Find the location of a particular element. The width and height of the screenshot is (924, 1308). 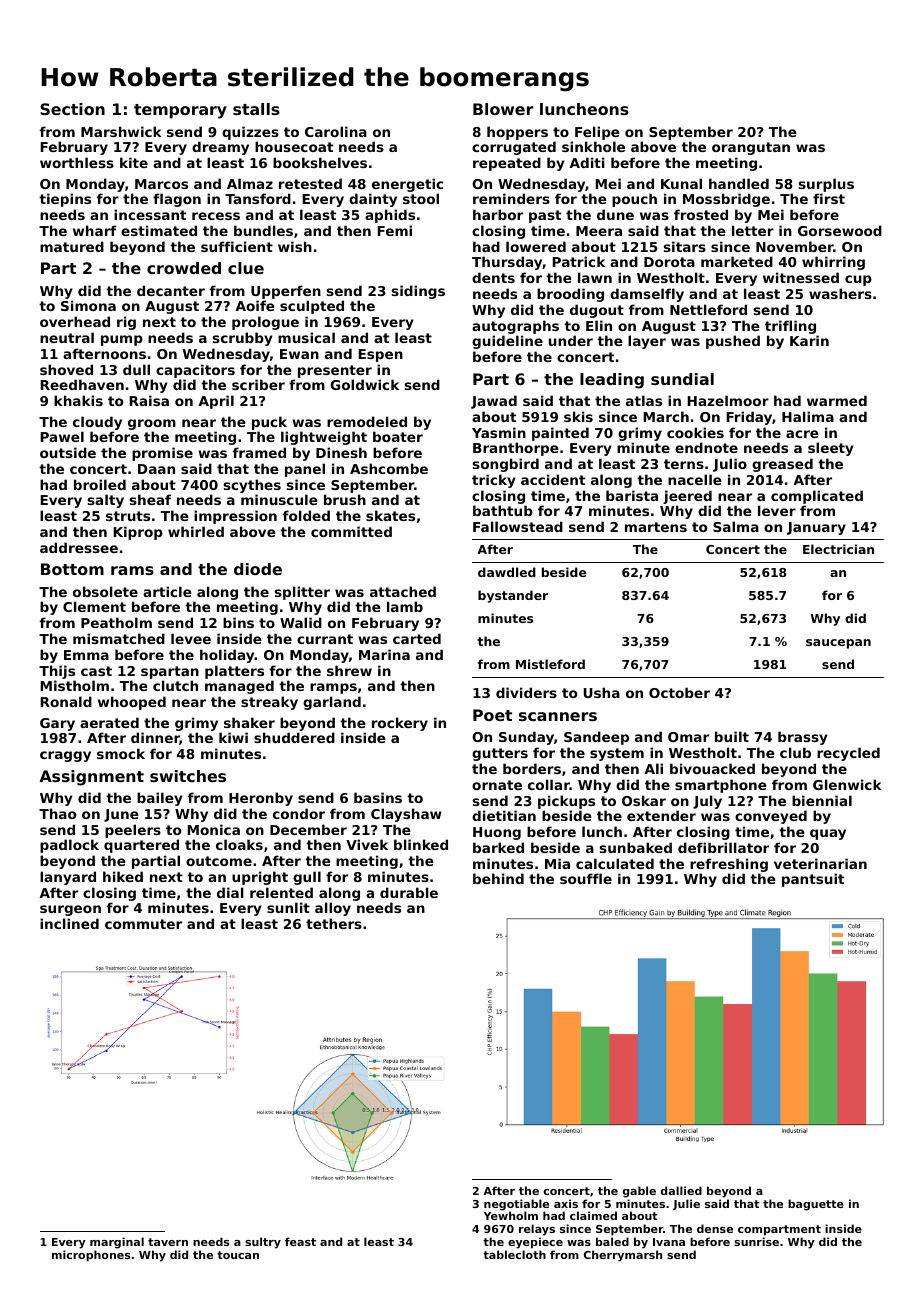

surgeon is located at coordinates (70, 910).
